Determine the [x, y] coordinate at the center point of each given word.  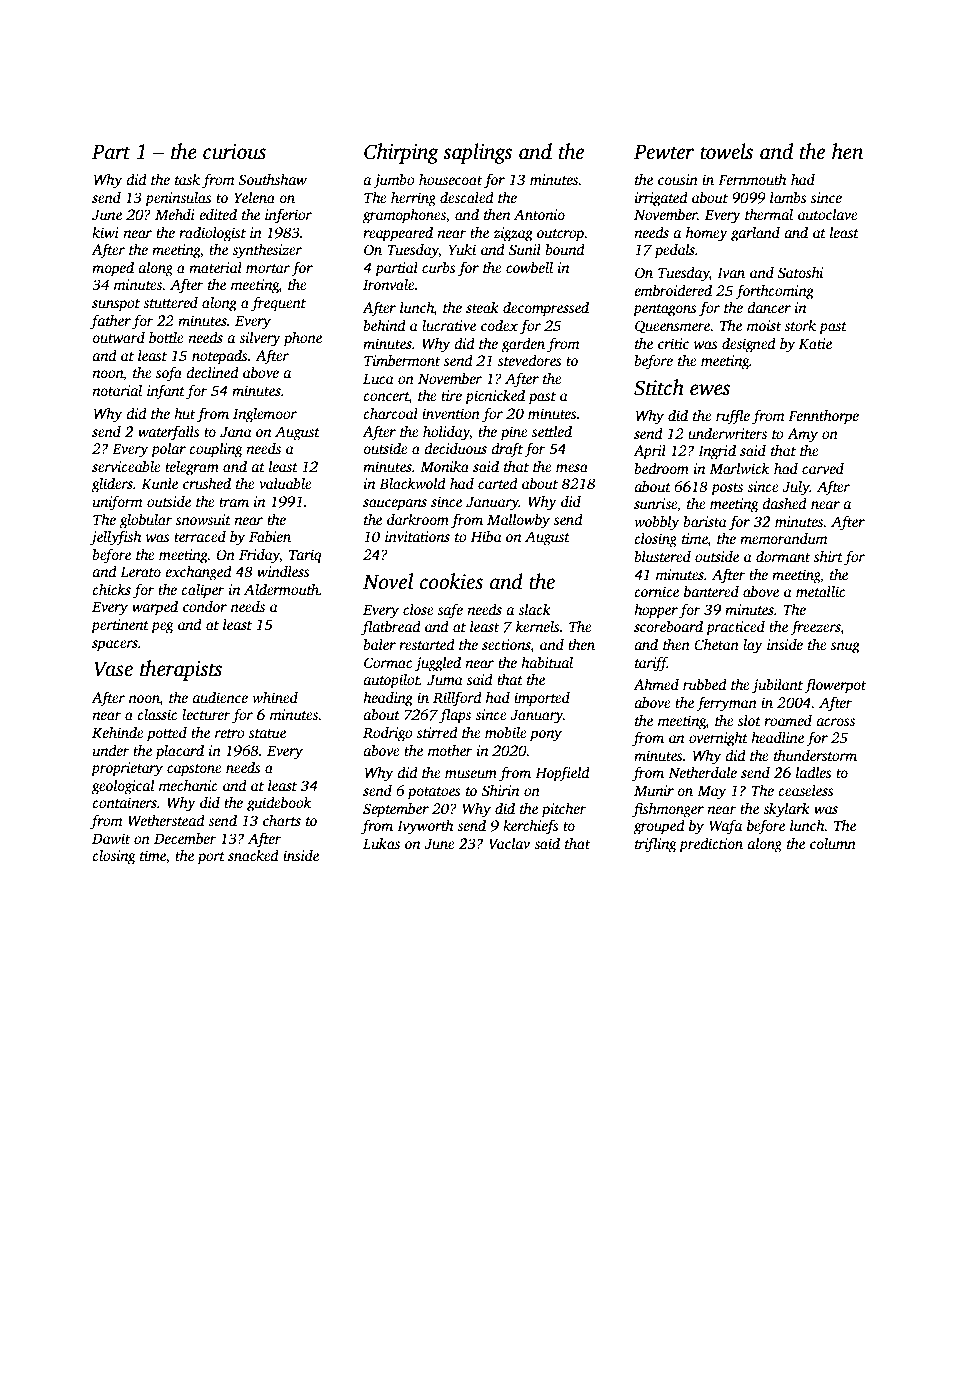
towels [726, 151]
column [833, 843]
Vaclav [509, 843]
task [187, 179]
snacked [253, 855]
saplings [477, 153]
